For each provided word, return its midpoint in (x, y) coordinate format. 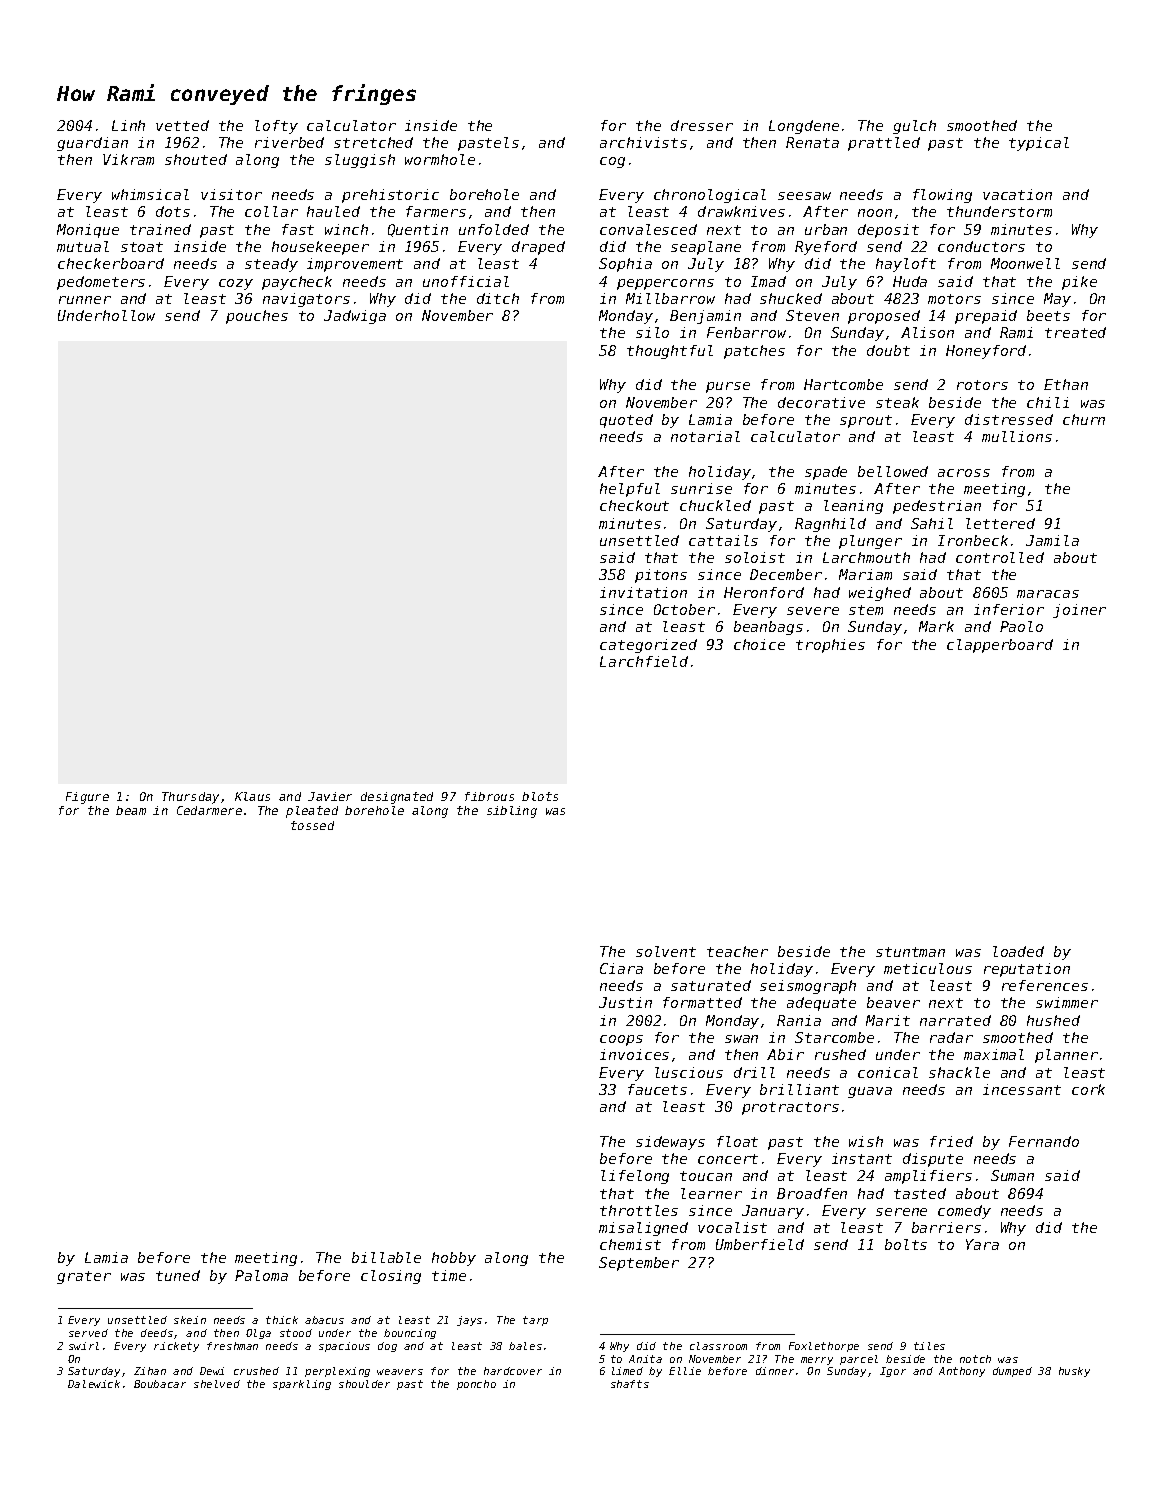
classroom (718, 1346)
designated (397, 798)
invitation (643, 592)
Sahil (932, 523)
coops (621, 1040)
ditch (498, 298)
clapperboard (1000, 646)
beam (131, 810)
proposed (884, 317)
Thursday (190, 798)
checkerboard (111, 263)
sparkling (302, 1385)
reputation (1027, 970)
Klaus (252, 796)
